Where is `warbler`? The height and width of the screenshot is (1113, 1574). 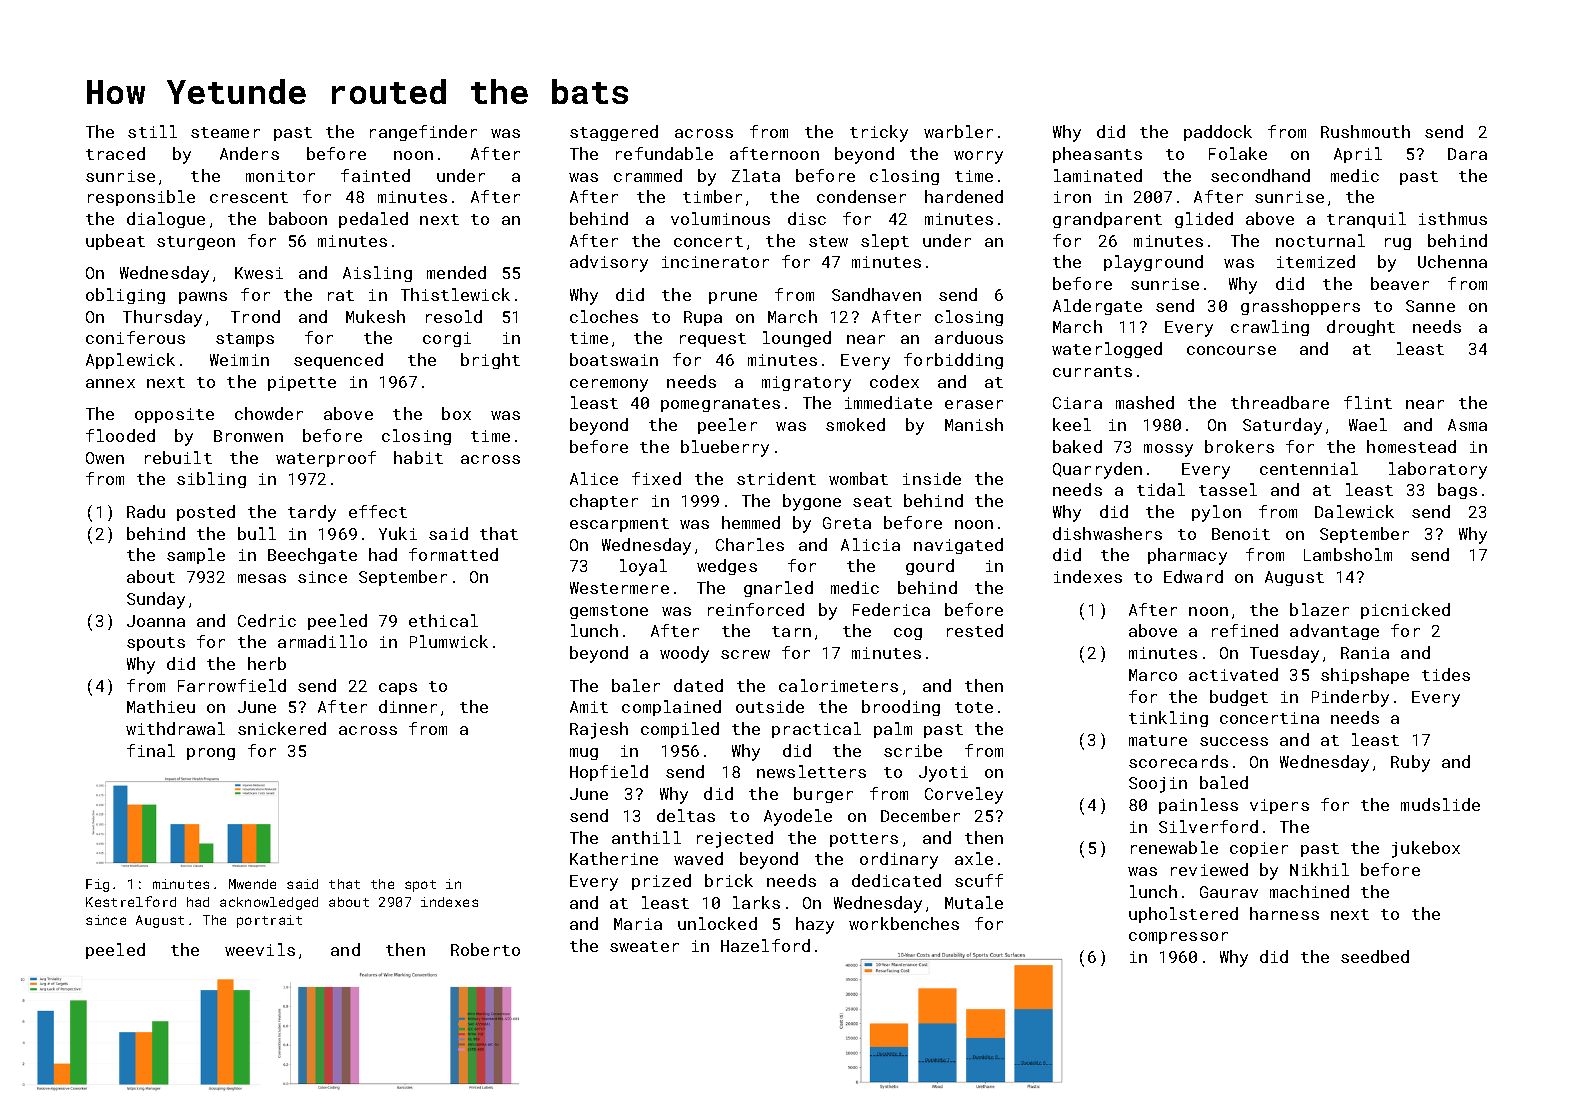
warbler is located at coordinates (958, 131).
